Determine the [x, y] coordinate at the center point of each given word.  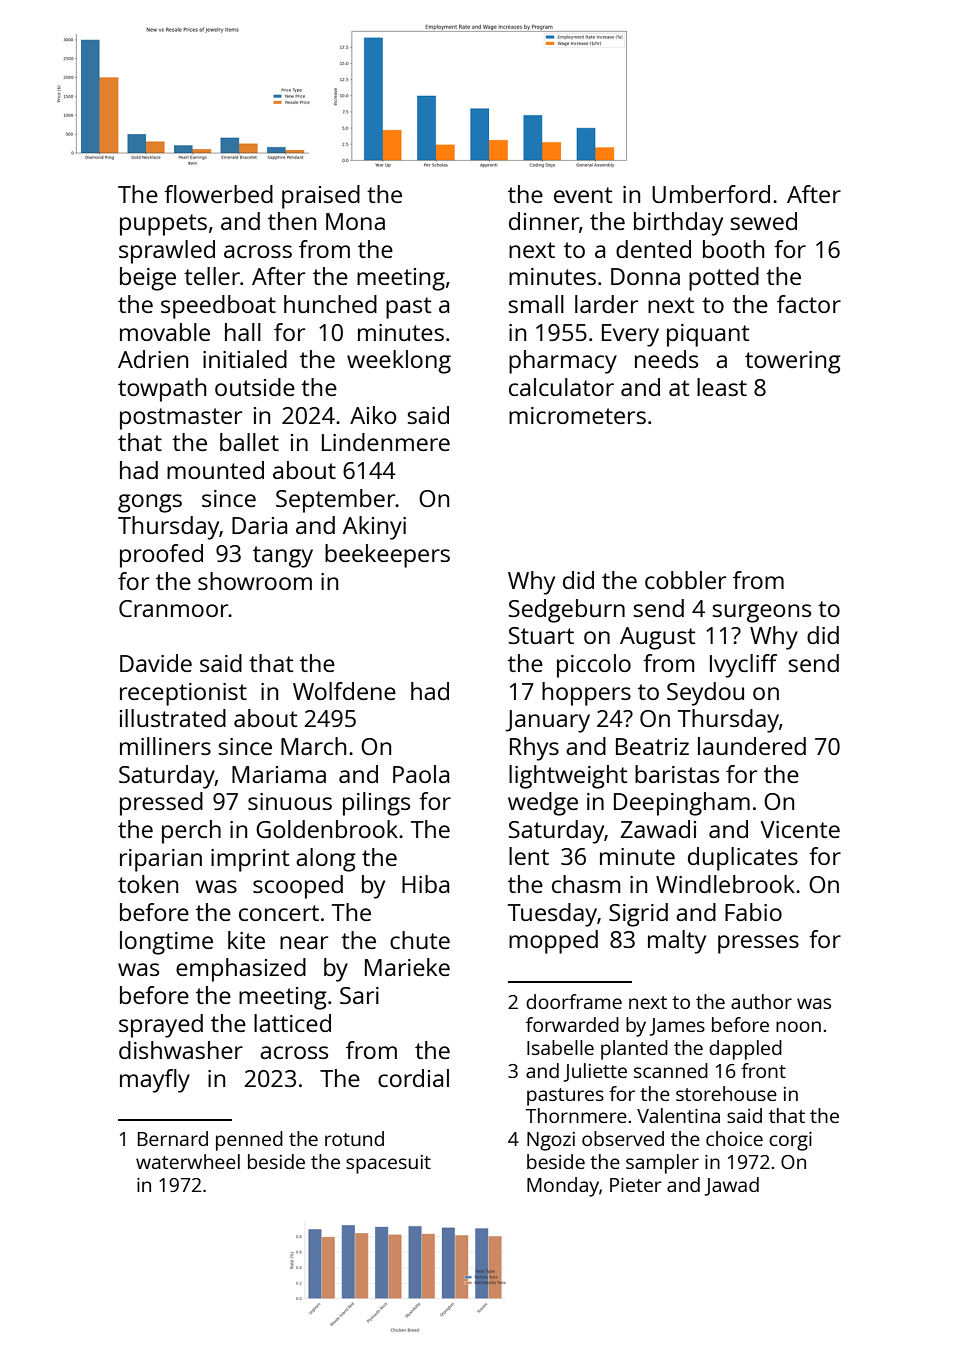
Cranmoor [174, 608]
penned [249, 1141]
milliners [165, 746]
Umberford [711, 194]
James [677, 1027]
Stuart [541, 635]
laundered [752, 746]
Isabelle [560, 1047]
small [536, 304]
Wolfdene [344, 691]
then [292, 221]
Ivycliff [743, 666]
